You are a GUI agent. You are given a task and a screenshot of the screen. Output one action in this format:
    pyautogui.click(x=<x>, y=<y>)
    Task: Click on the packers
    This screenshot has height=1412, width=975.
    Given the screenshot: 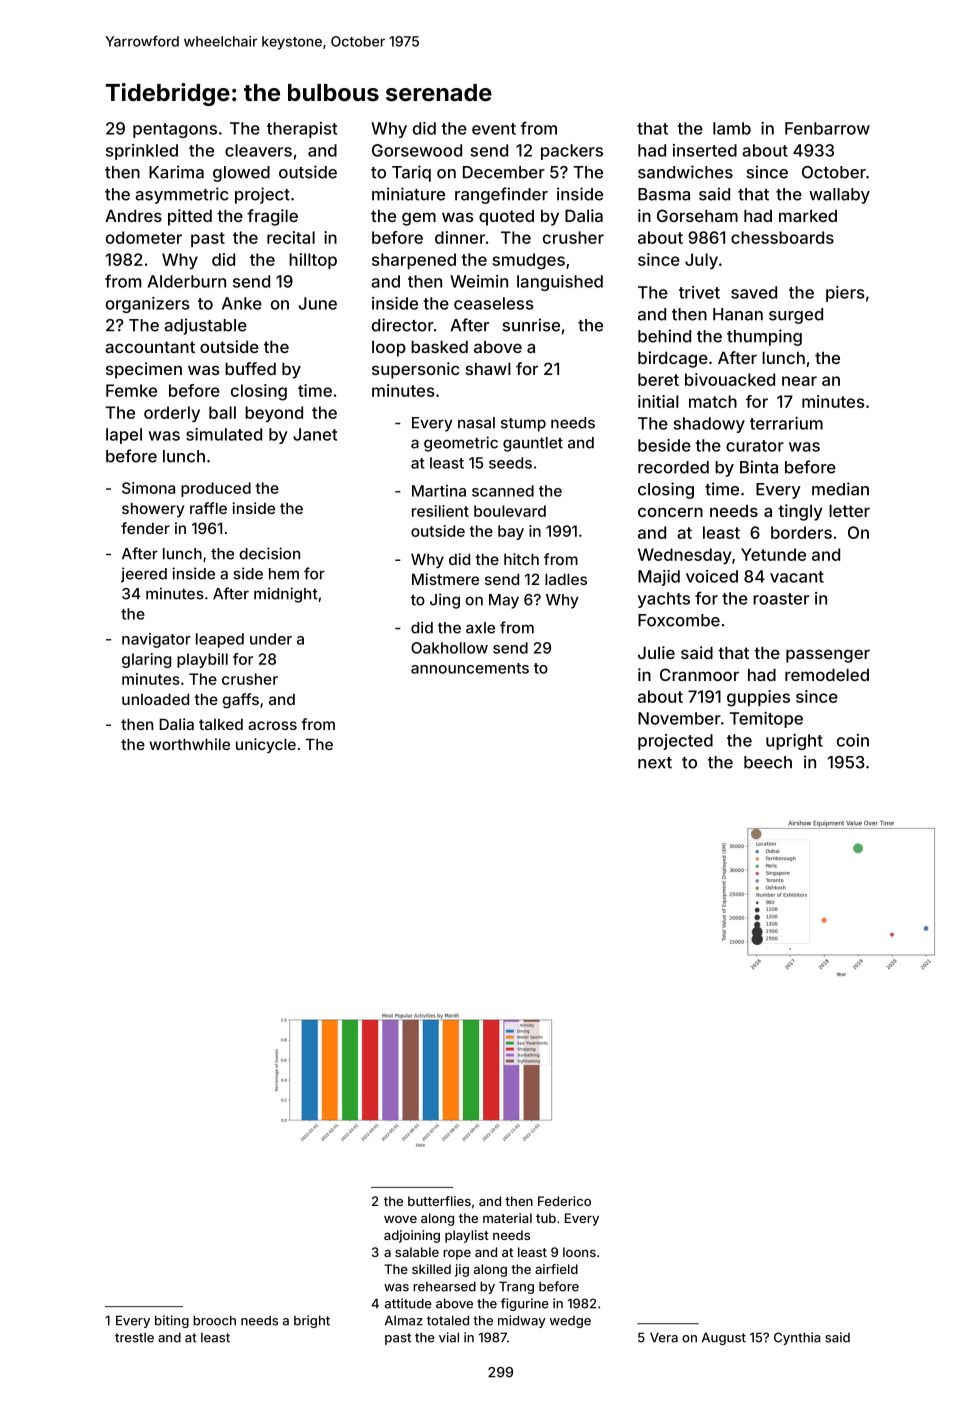 What is the action you would take?
    pyautogui.click(x=572, y=152)
